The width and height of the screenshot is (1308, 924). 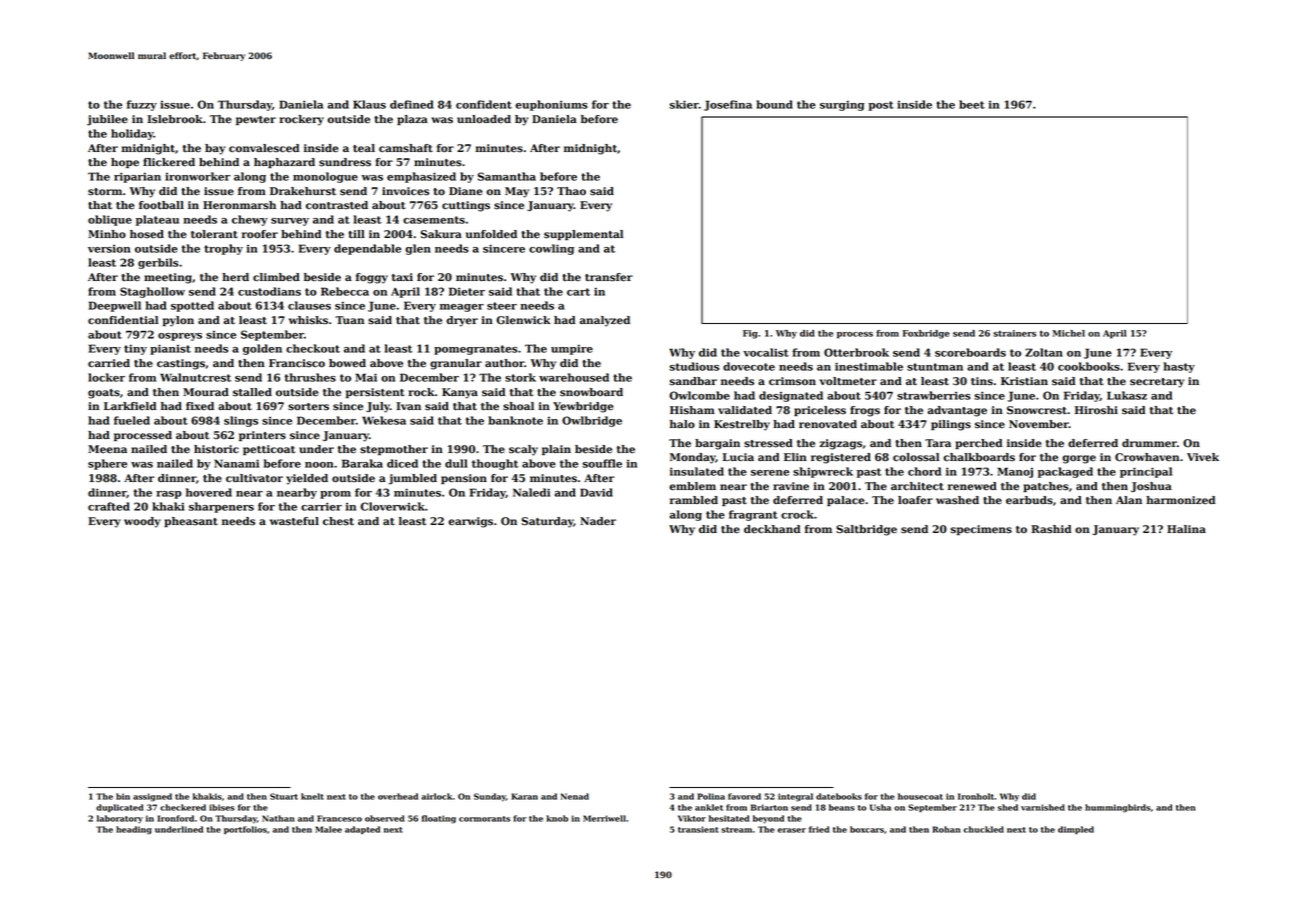 What do you see at coordinates (369, 104) in the screenshot?
I see `Klaus` at bounding box center [369, 104].
